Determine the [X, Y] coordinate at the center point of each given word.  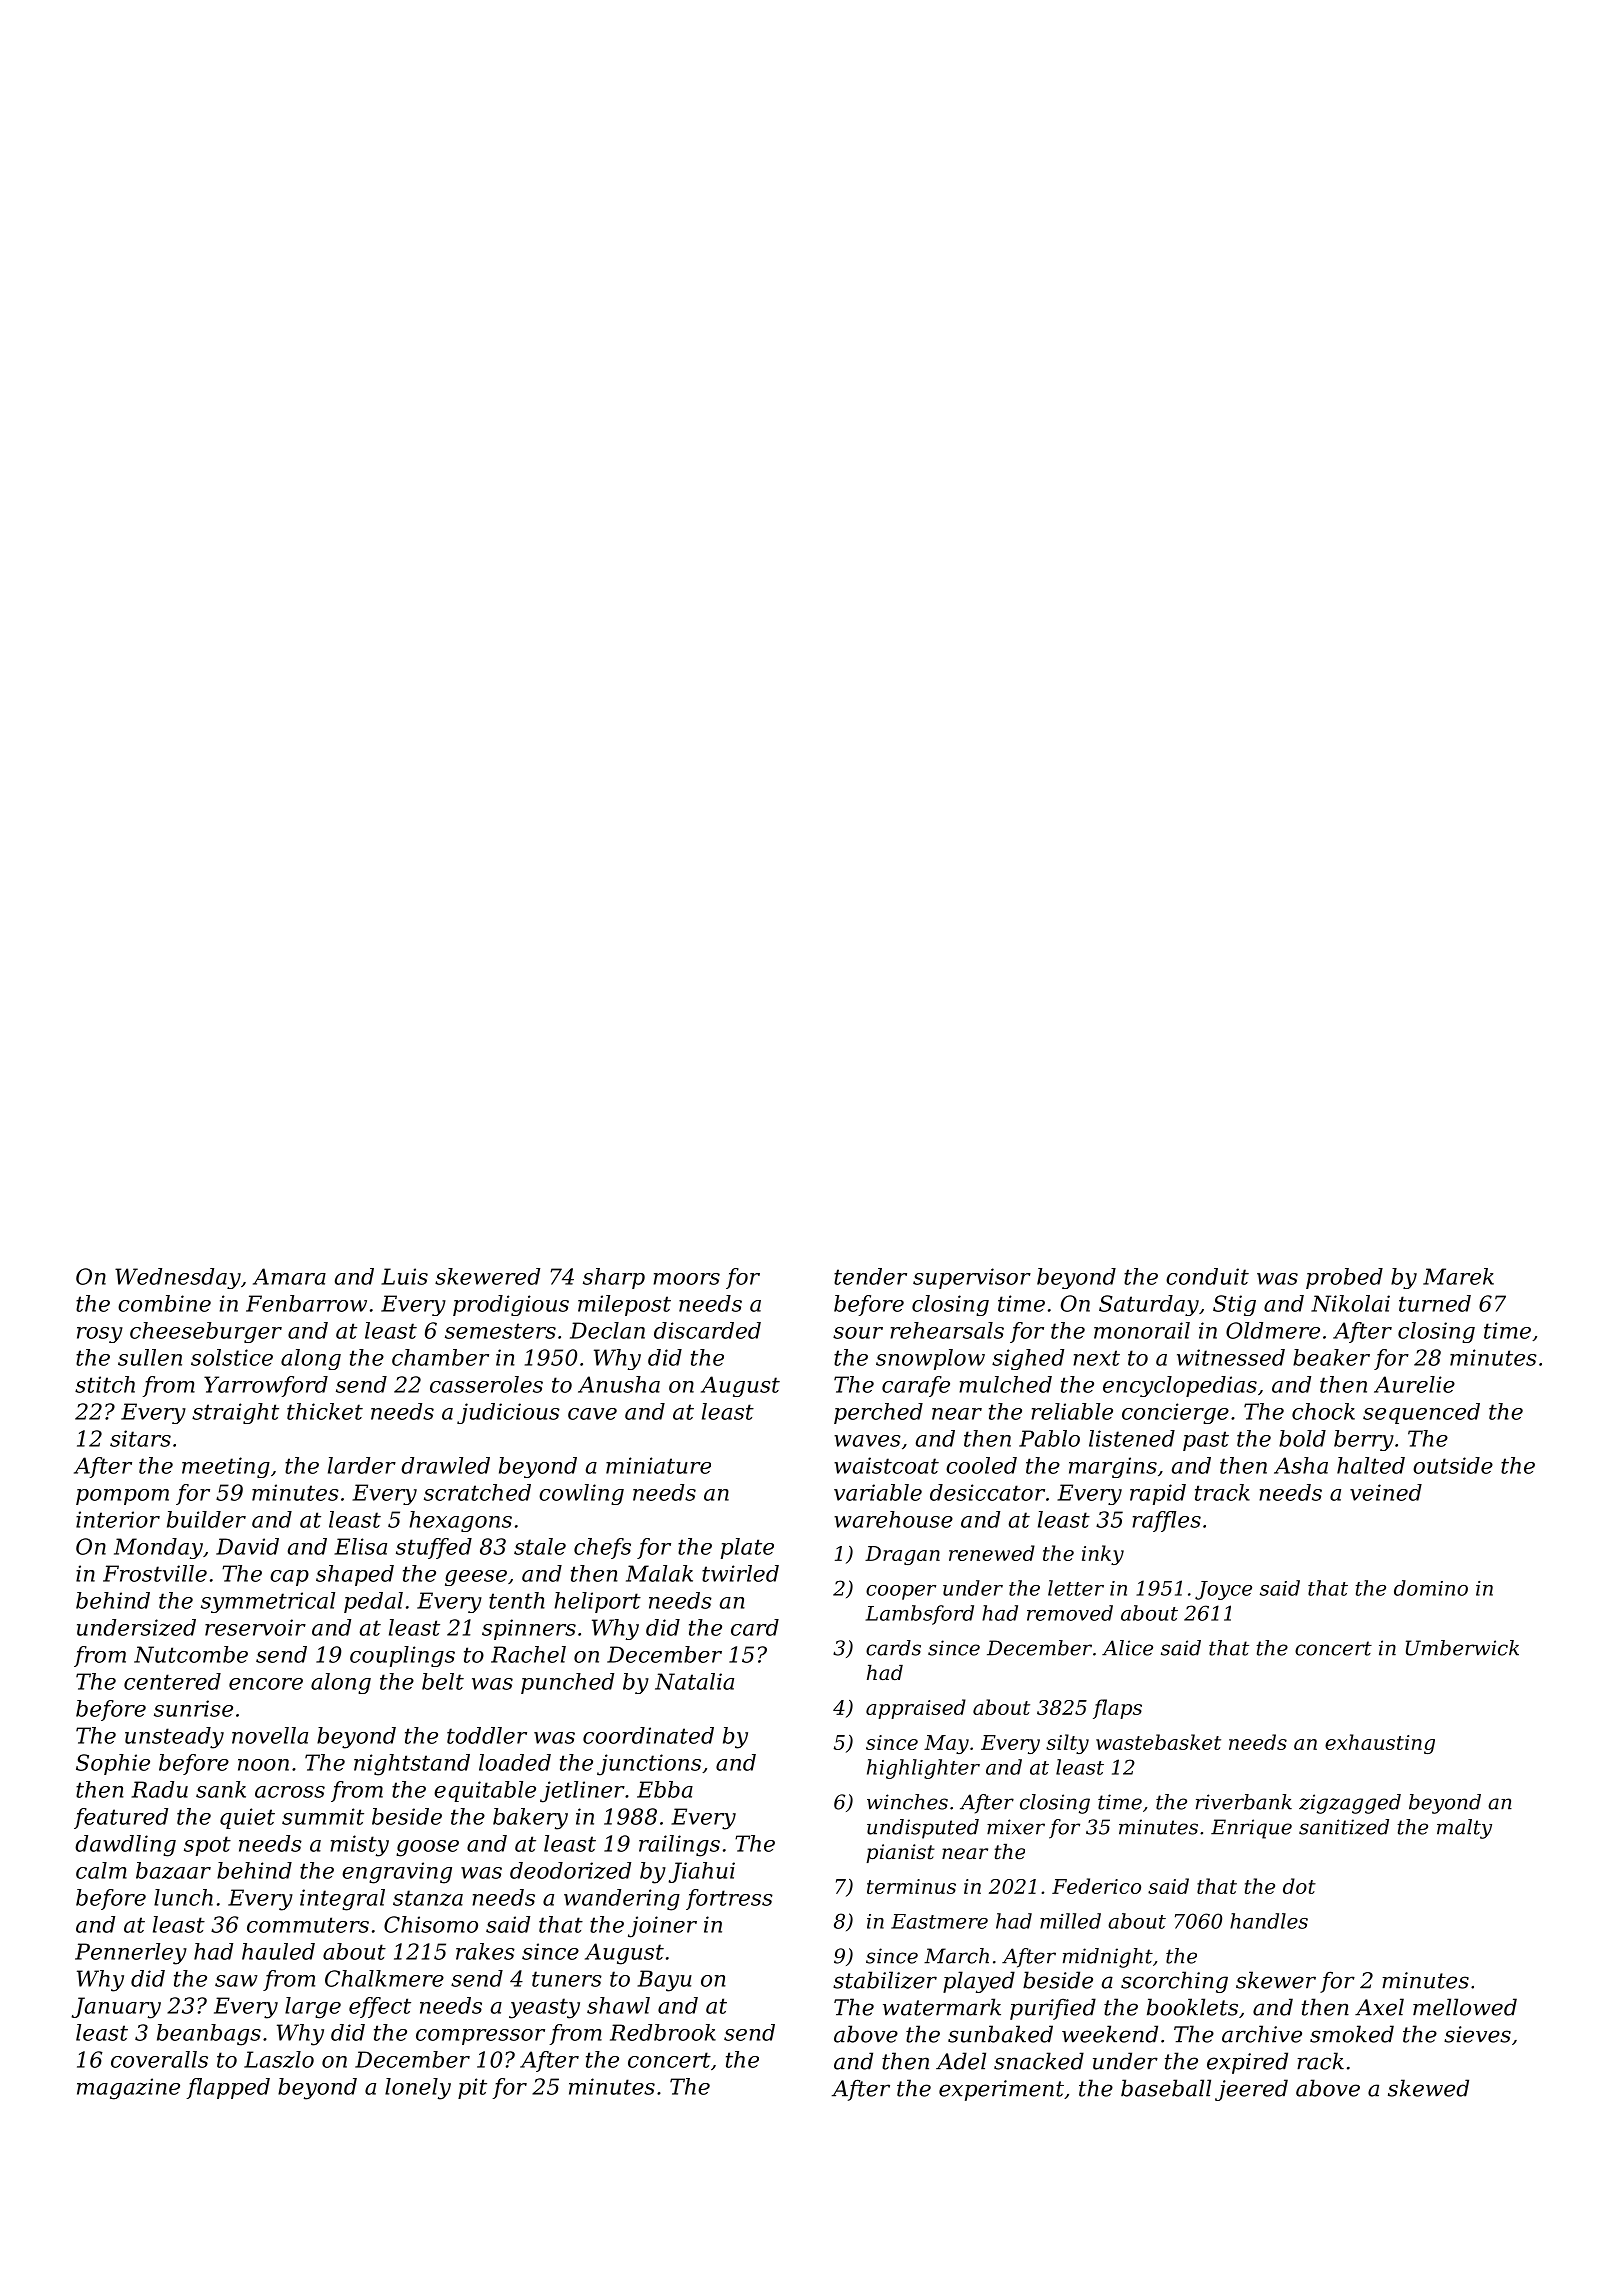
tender [870, 1276]
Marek [1458, 1276]
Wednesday [178, 1278]
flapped [228, 2088]
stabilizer [885, 1980]
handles [1269, 1921]
